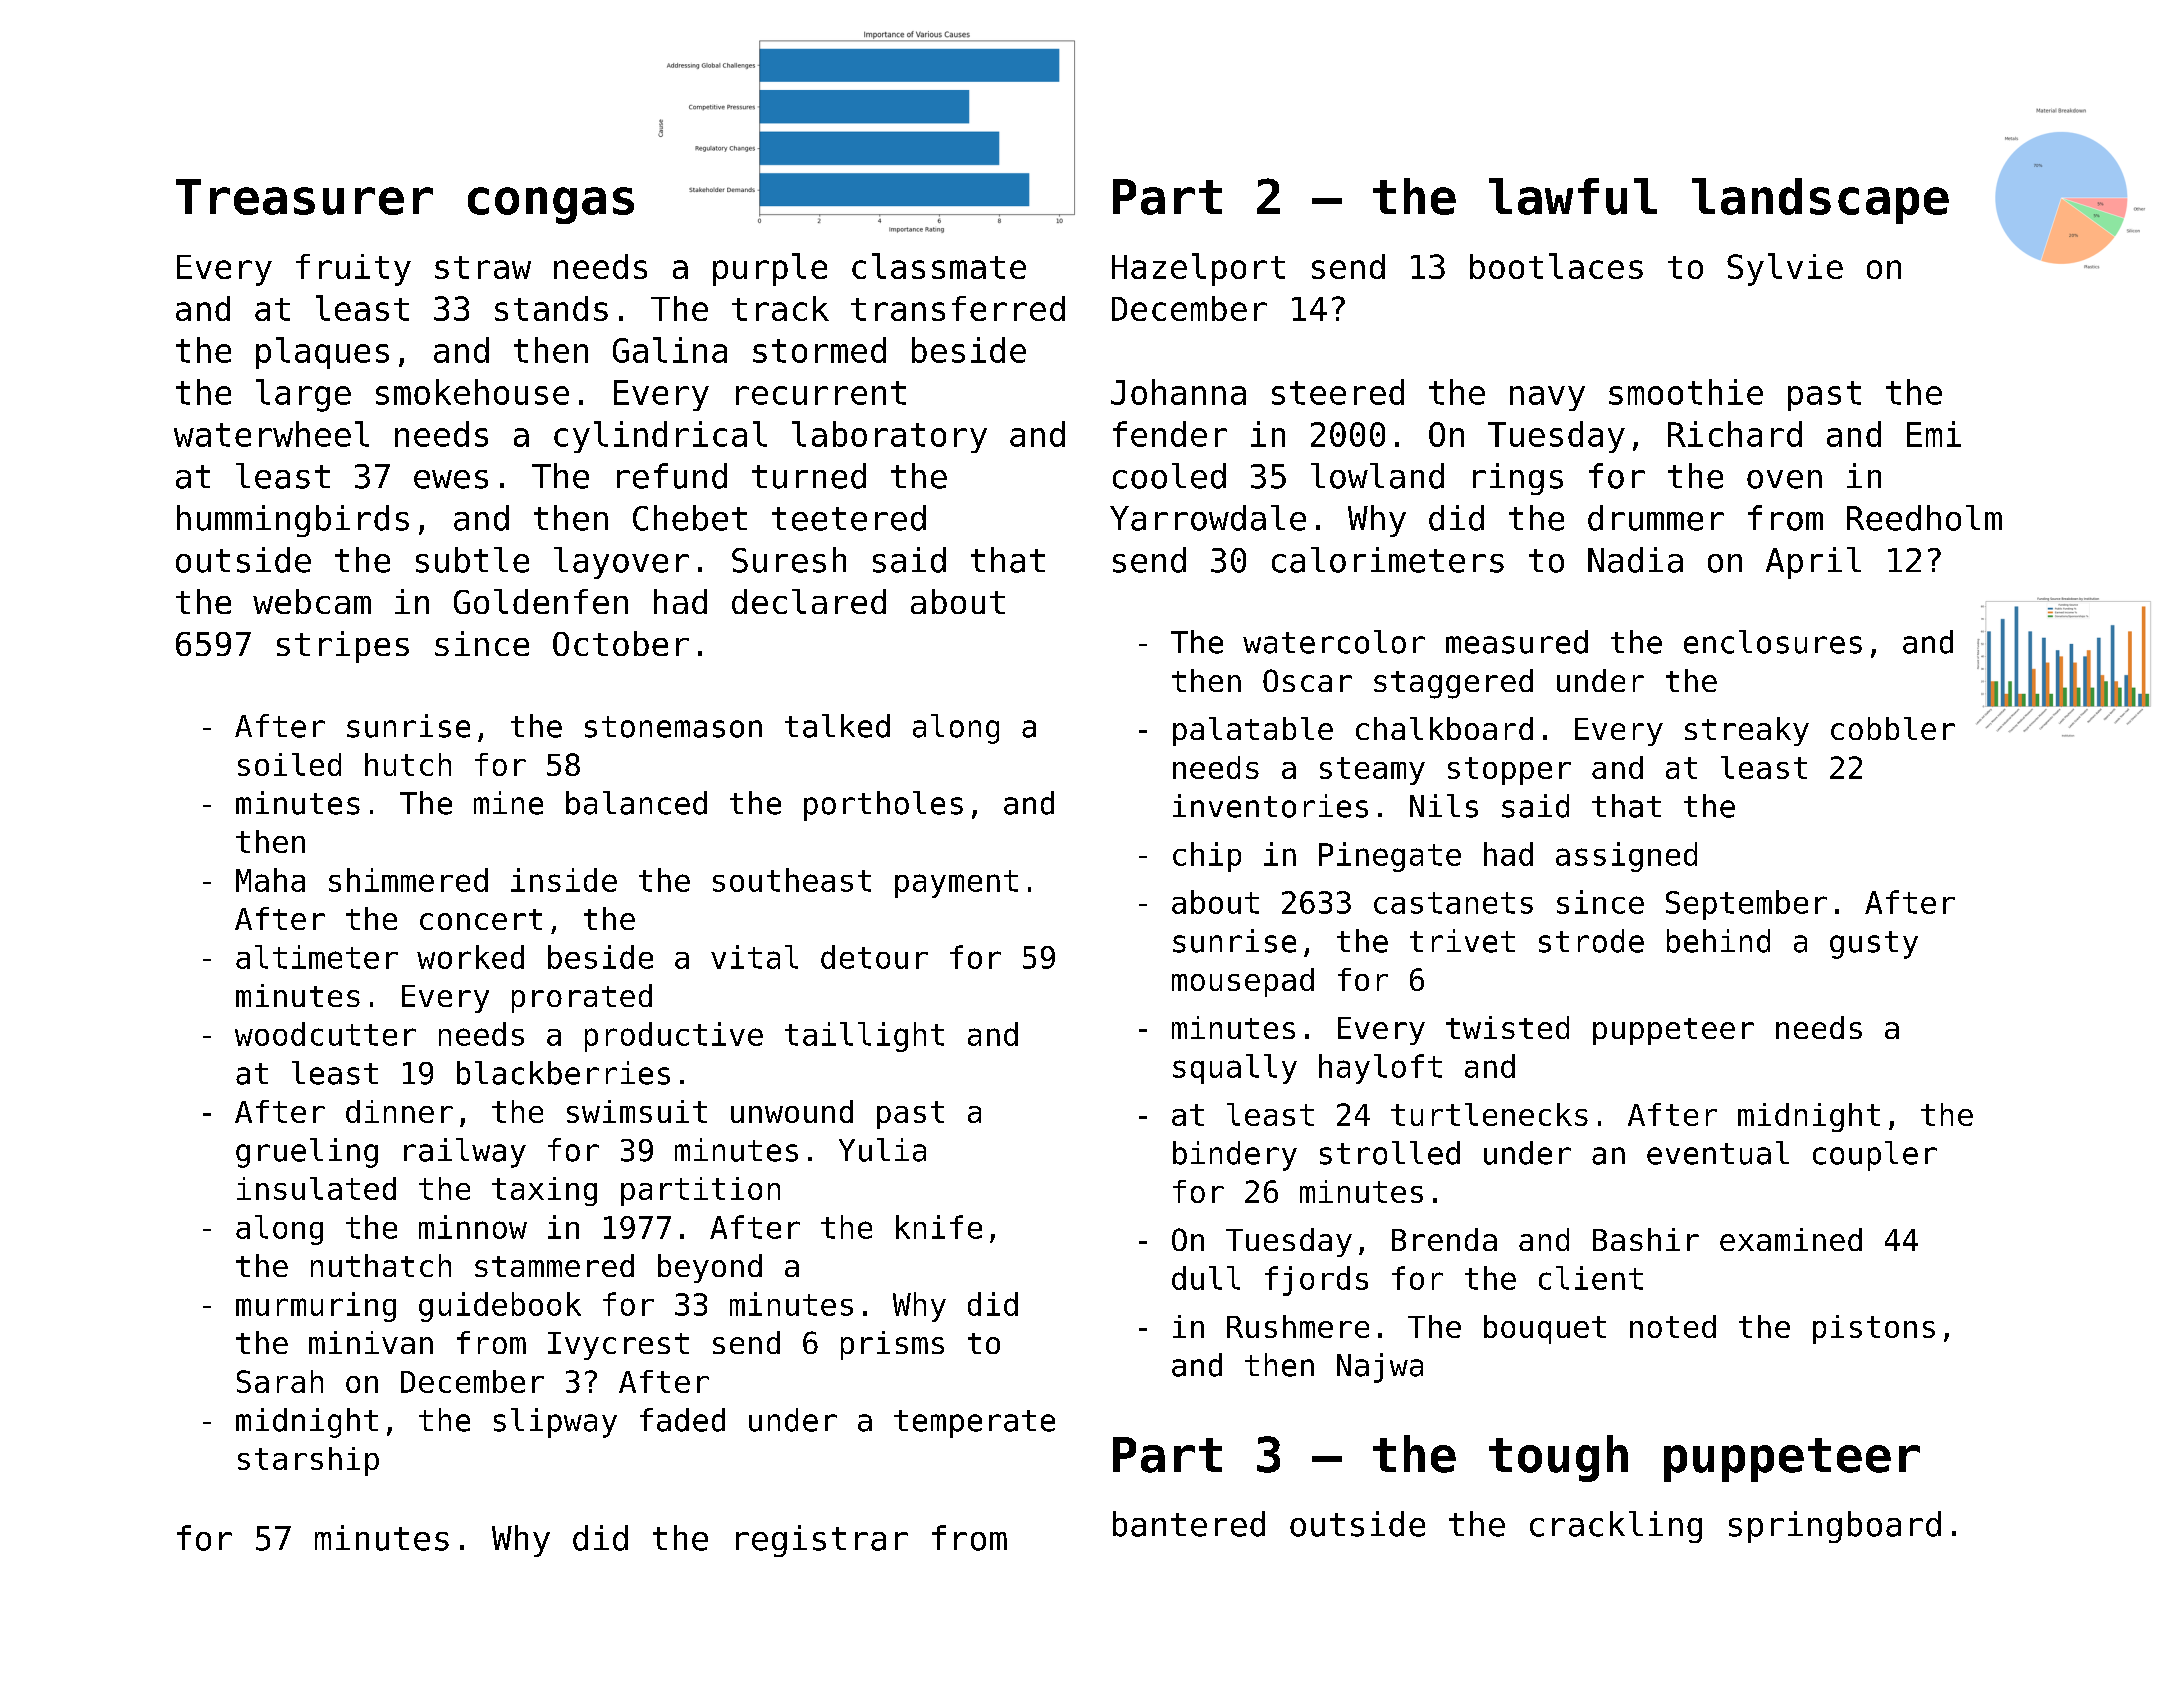 The height and width of the screenshot is (1683, 2178). What do you see at coordinates (304, 197) in the screenshot?
I see `Treasurer` at bounding box center [304, 197].
